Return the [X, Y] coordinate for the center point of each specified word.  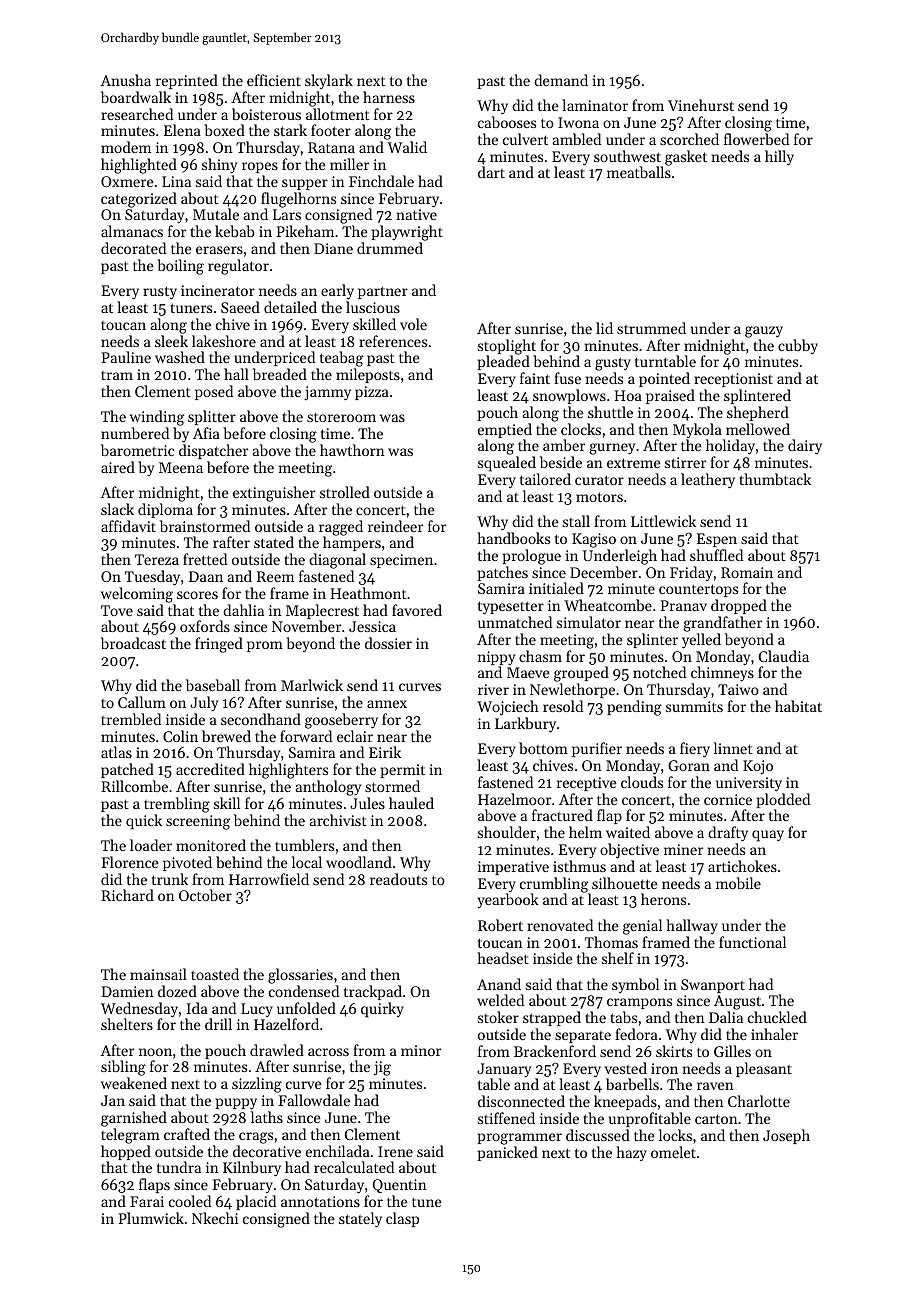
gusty [613, 364]
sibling [123, 1068]
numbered [135, 433]
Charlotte [759, 1101]
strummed [651, 328]
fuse [567, 378]
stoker [498, 1017]
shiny [219, 165]
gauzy [764, 332]
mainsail [158, 974]
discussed [598, 1135]
